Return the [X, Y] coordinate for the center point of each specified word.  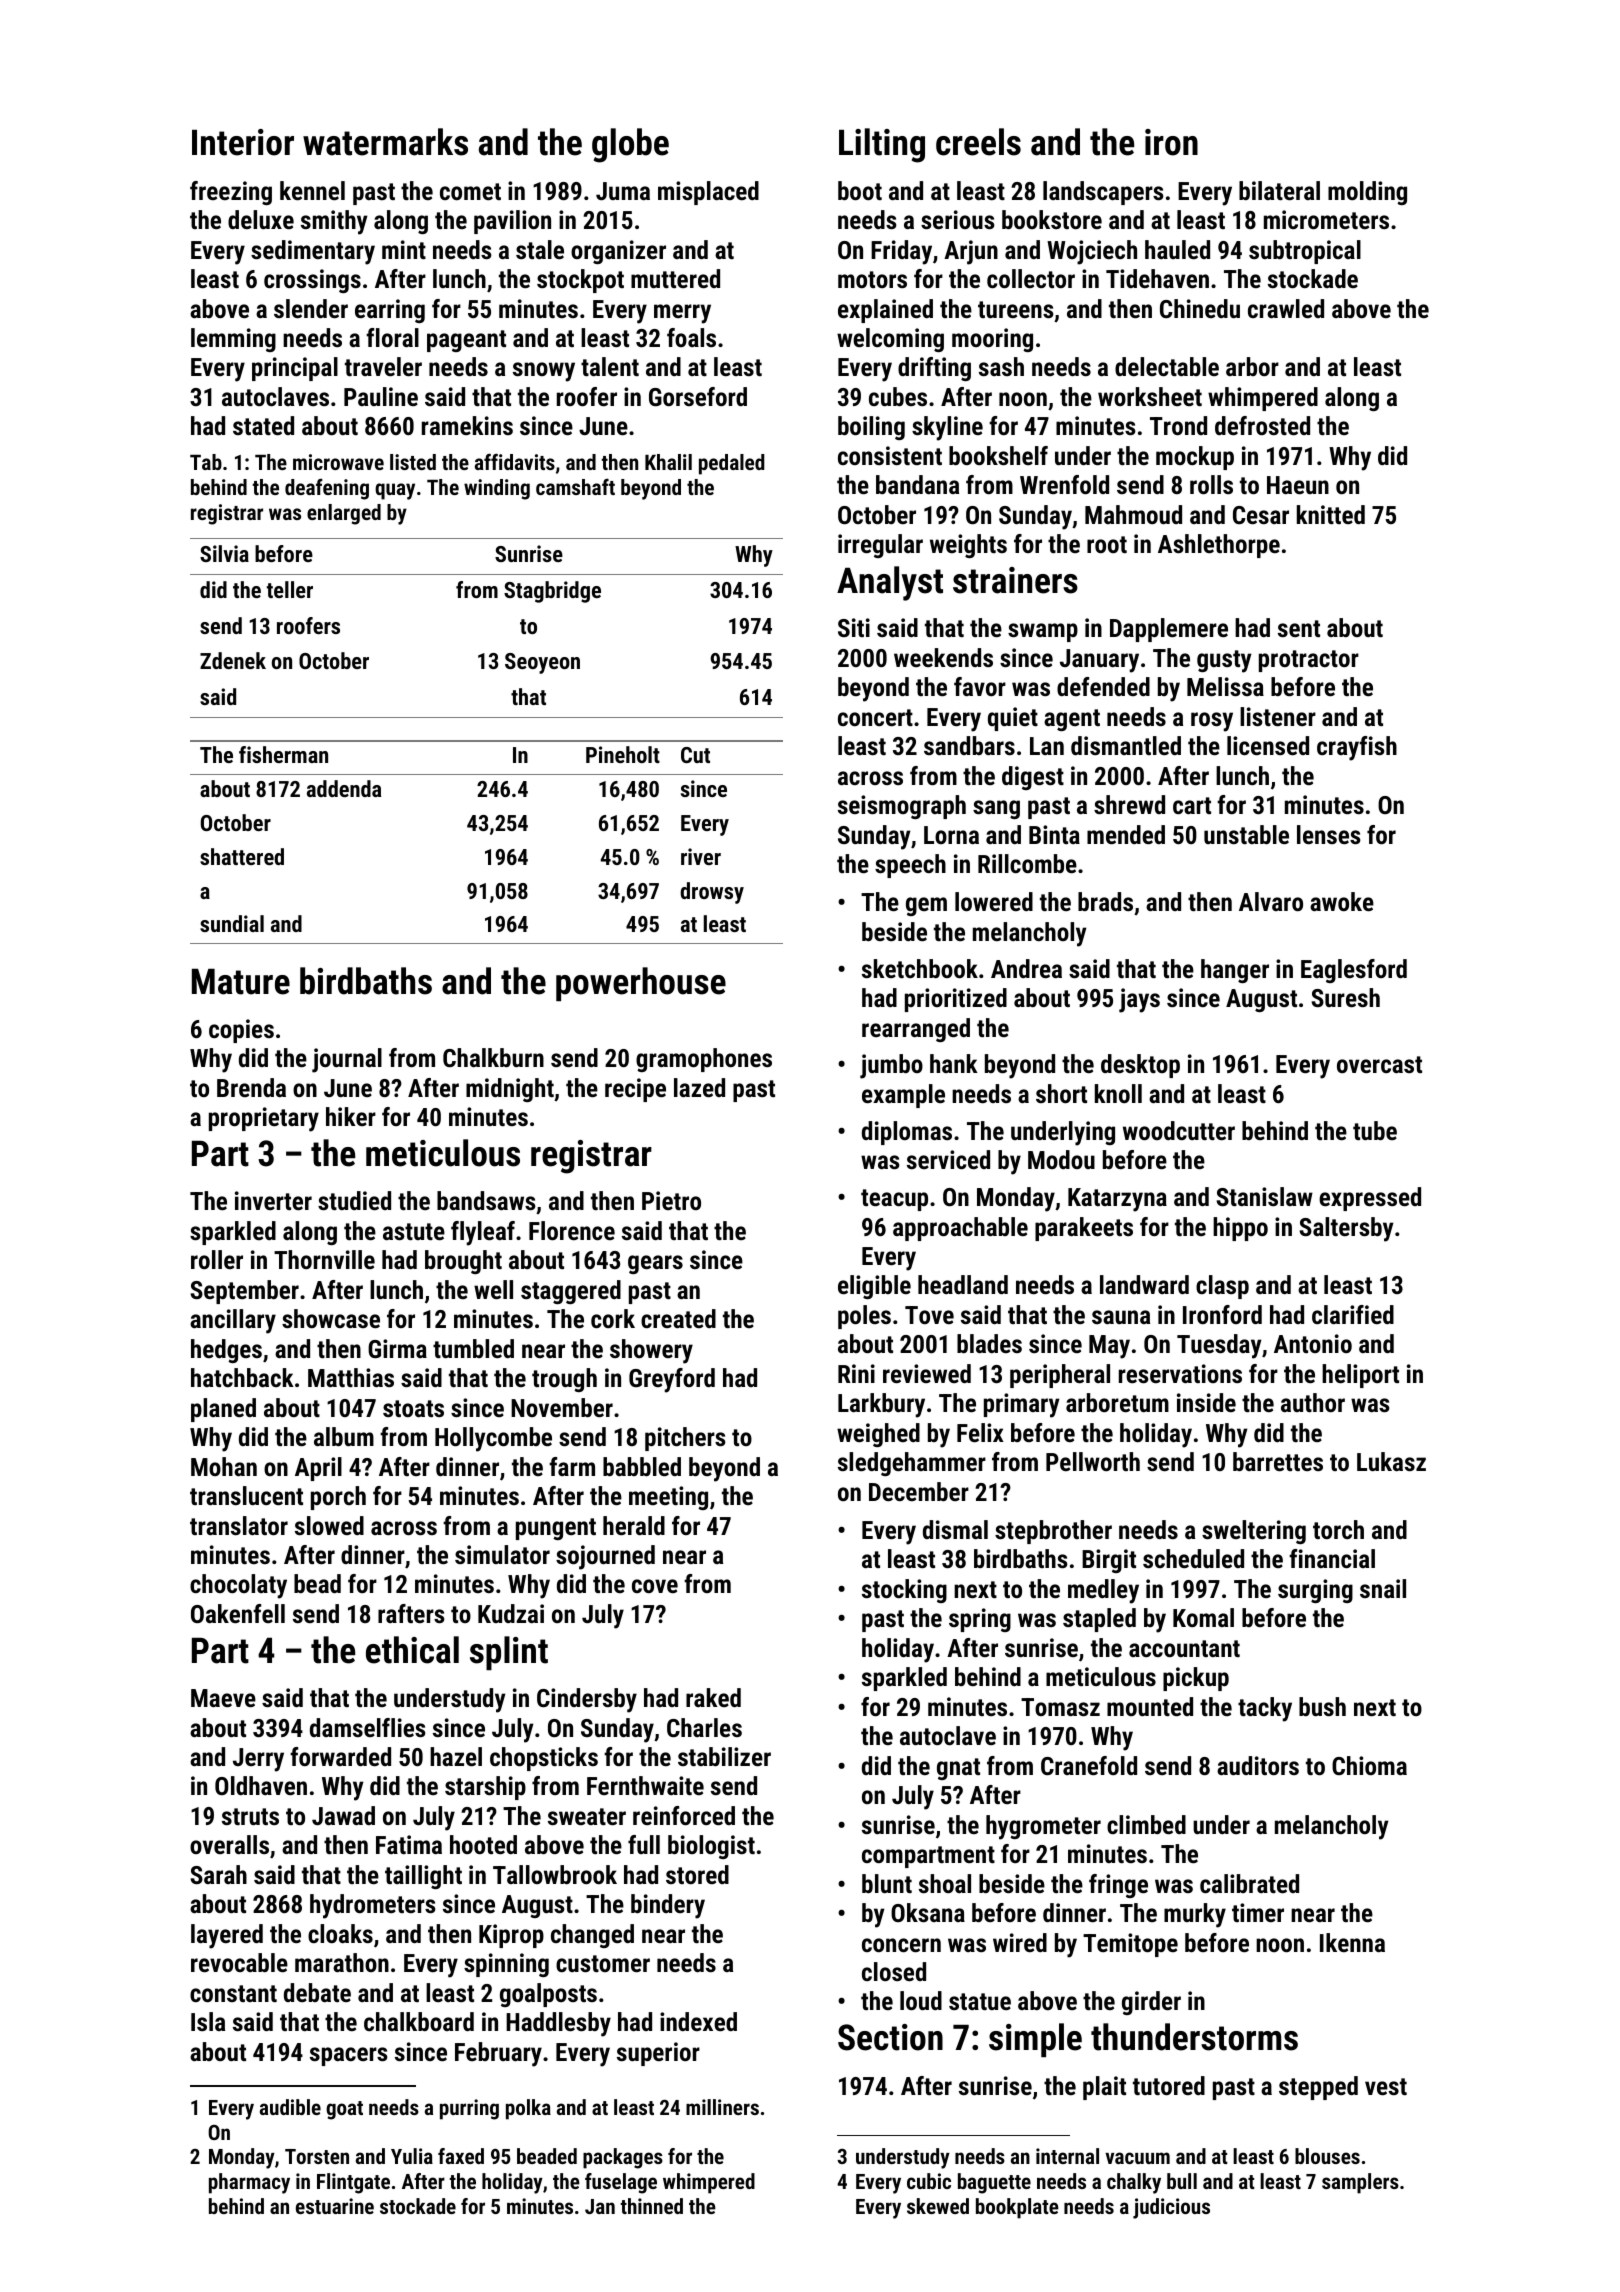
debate [317, 1992]
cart [1192, 805]
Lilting [882, 145]
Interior [243, 142]
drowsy [712, 893]
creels [978, 142]
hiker [351, 1116]
